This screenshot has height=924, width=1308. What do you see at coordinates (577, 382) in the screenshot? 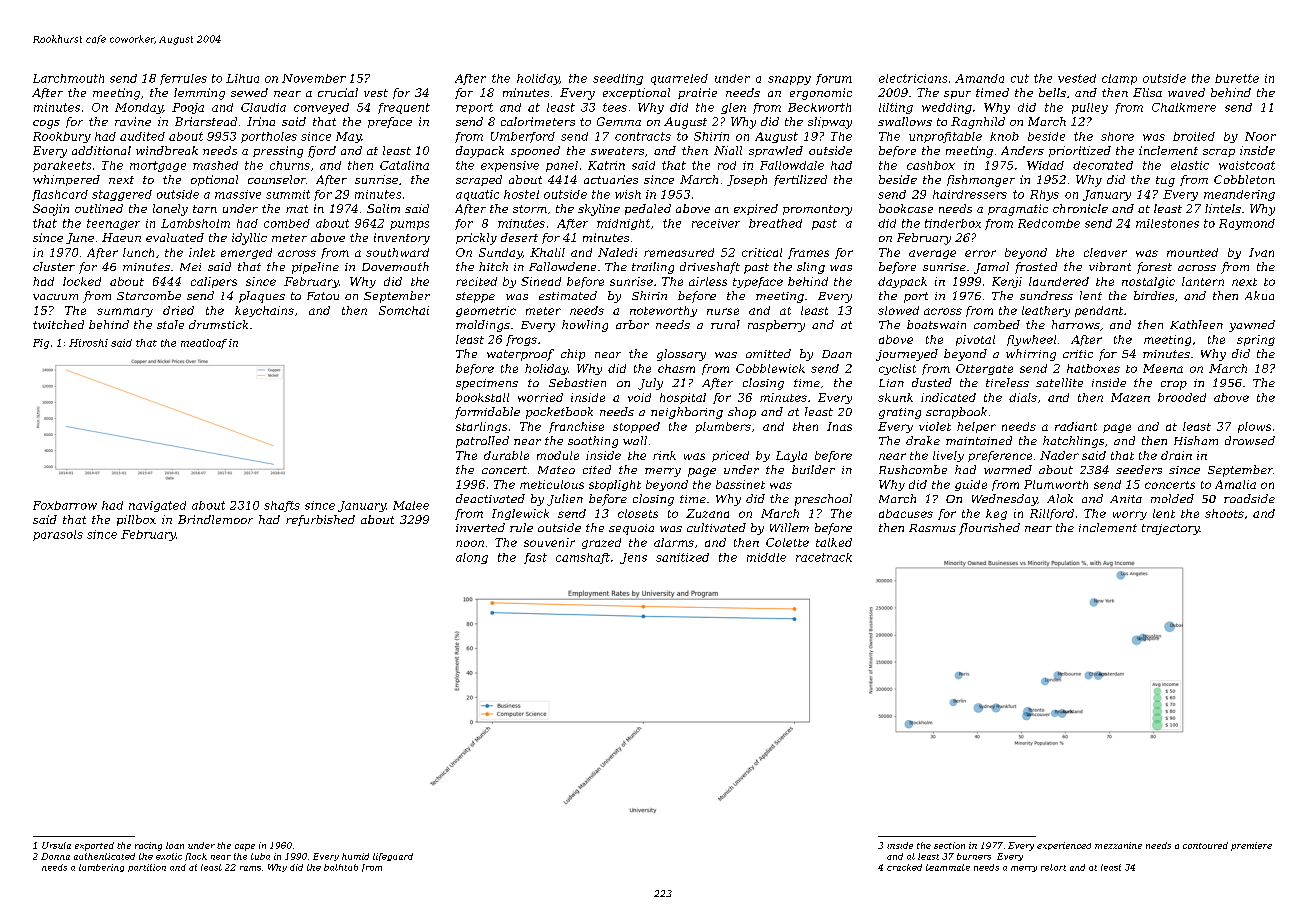
I see `Sebastien` at bounding box center [577, 382].
